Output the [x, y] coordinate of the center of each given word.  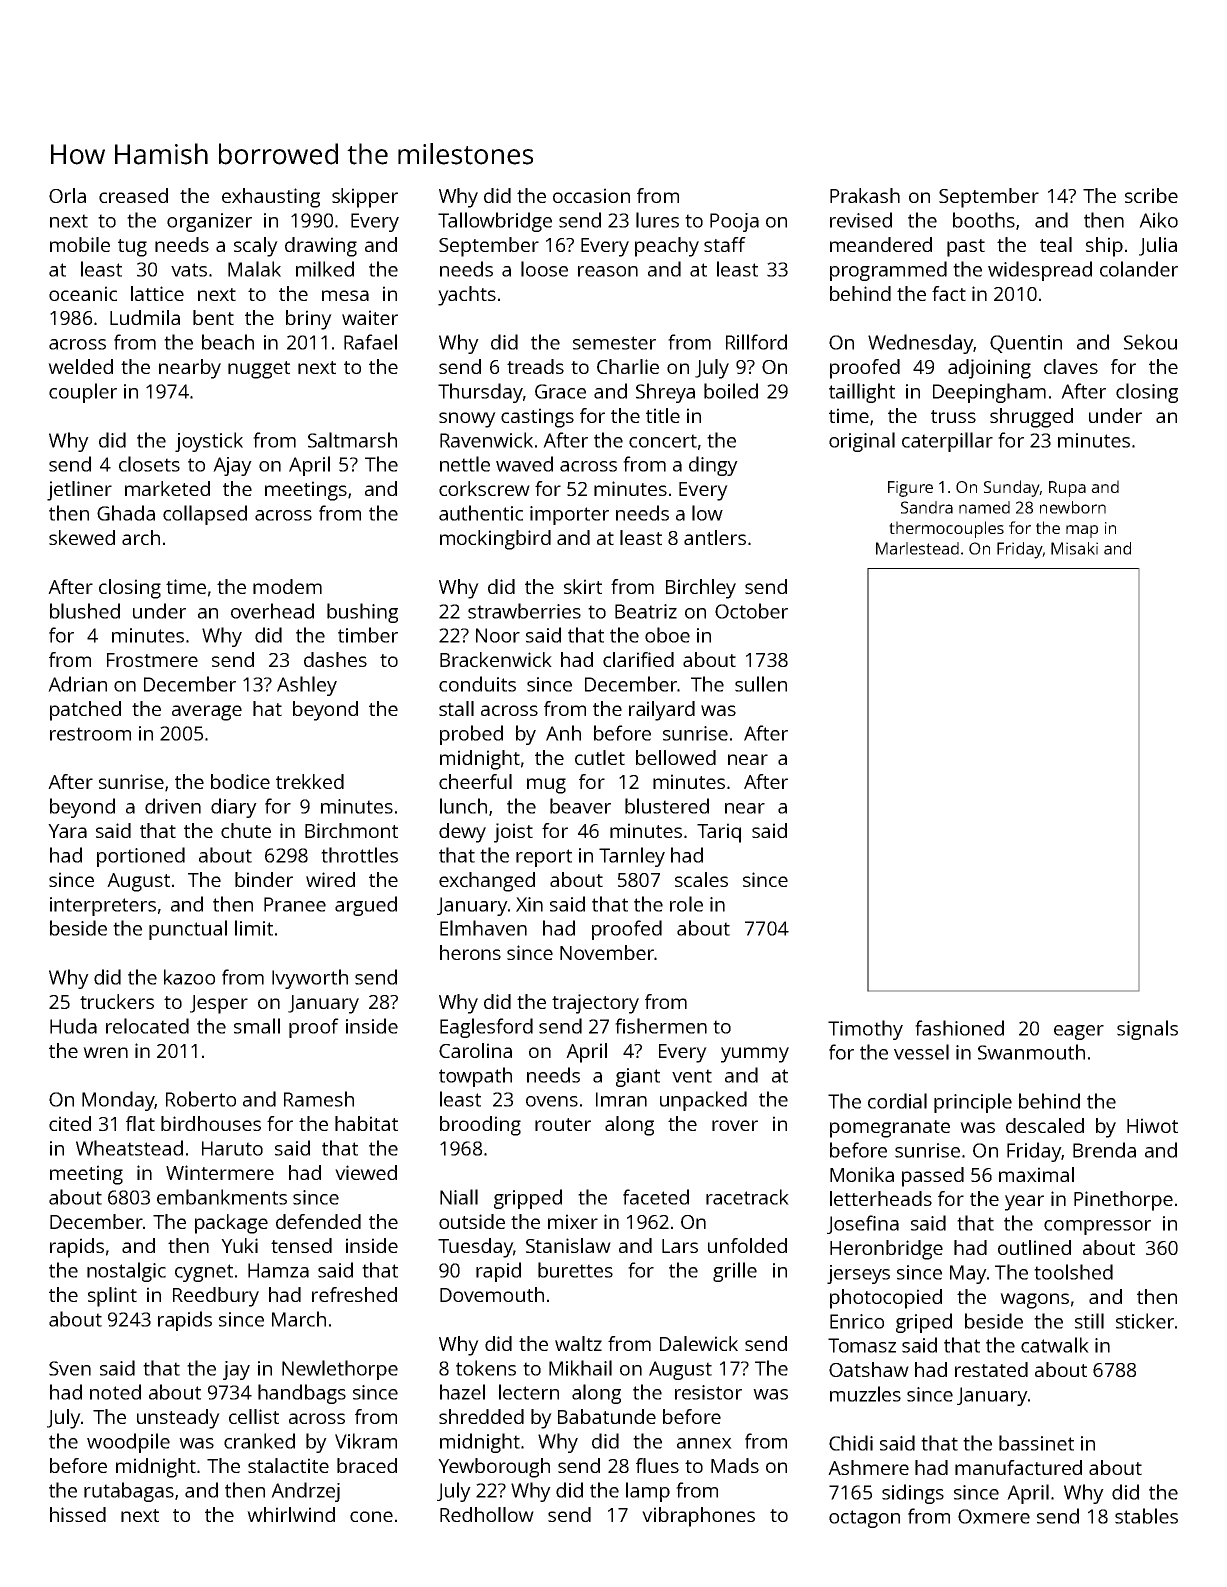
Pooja [734, 222]
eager [1079, 1032]
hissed [78, 1514]
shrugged [1031, 418]
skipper [365, 198]
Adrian [77, 684]
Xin [529, 904]
